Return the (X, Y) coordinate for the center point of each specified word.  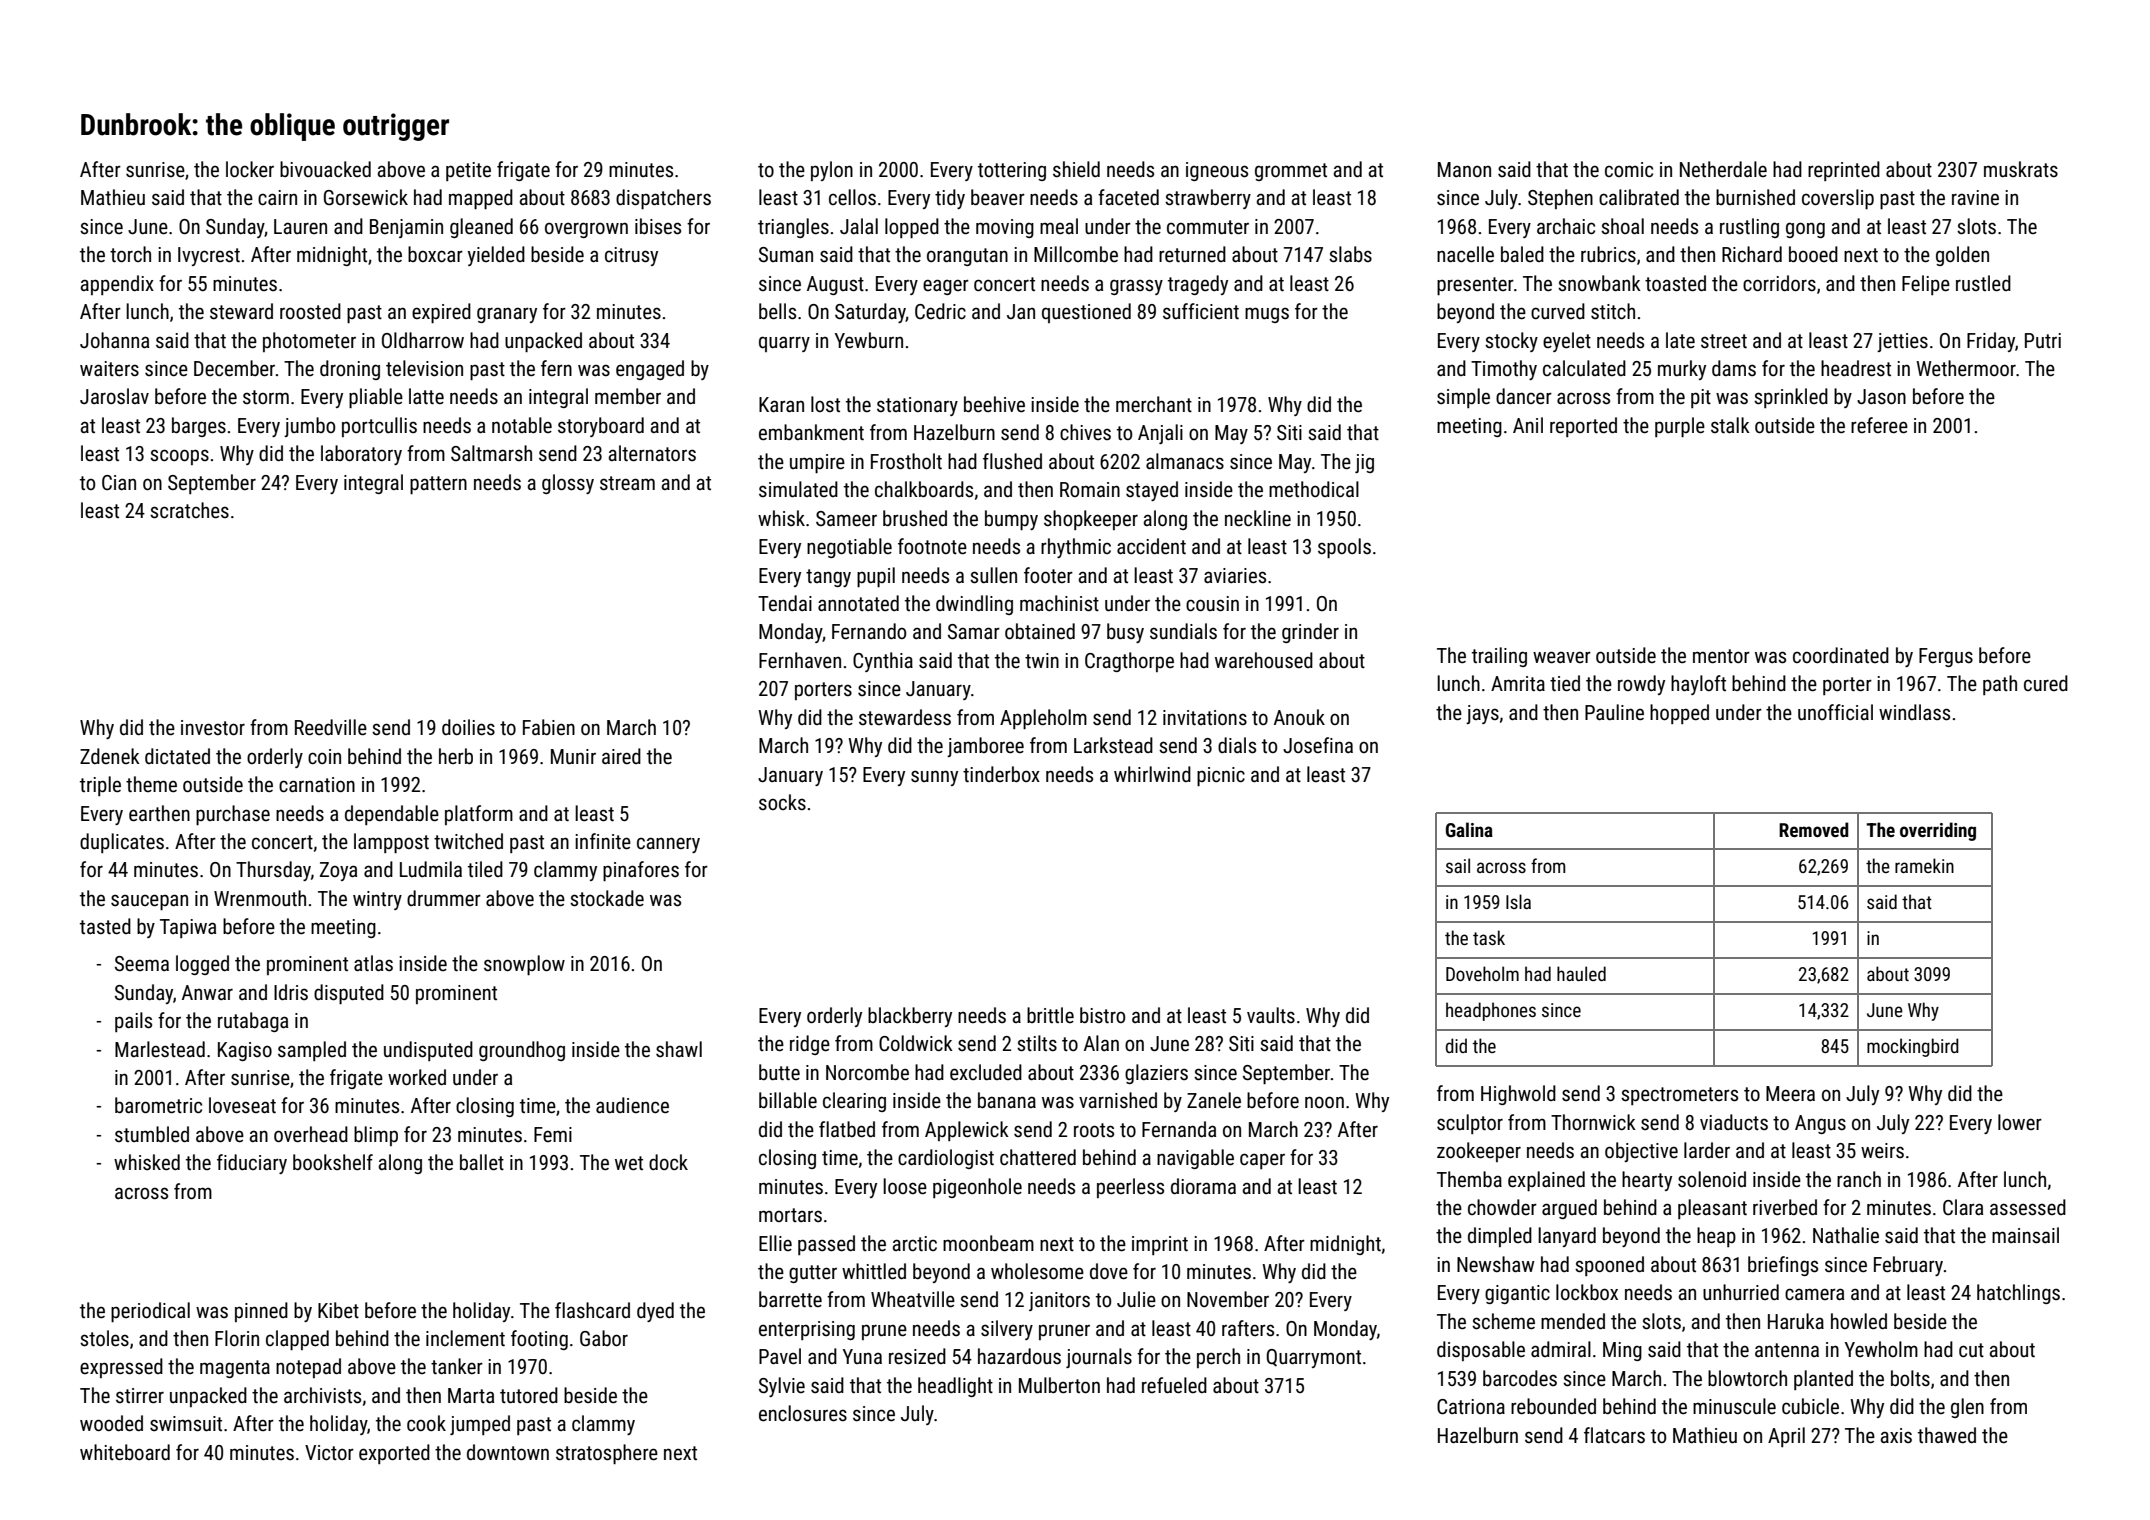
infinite (603, 841)
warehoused (1264, 660)
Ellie (775, 1243)
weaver (1562, 657)
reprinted (1844, 171)
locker (250, 169)
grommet (1291, 172)
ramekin (1924, 865)
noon (1324, 1102)
